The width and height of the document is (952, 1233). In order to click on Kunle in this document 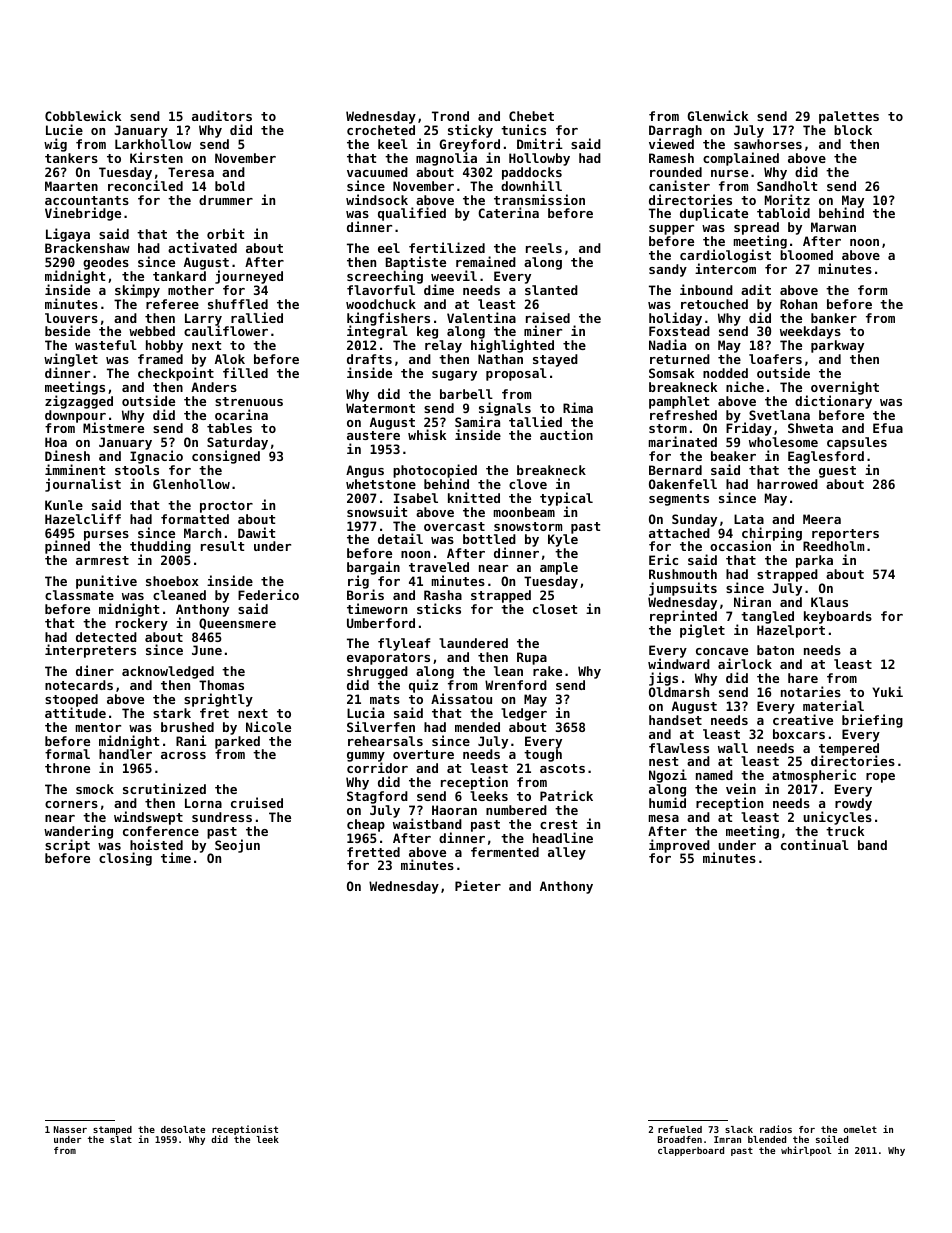, I will do `click(64, 505)`.
